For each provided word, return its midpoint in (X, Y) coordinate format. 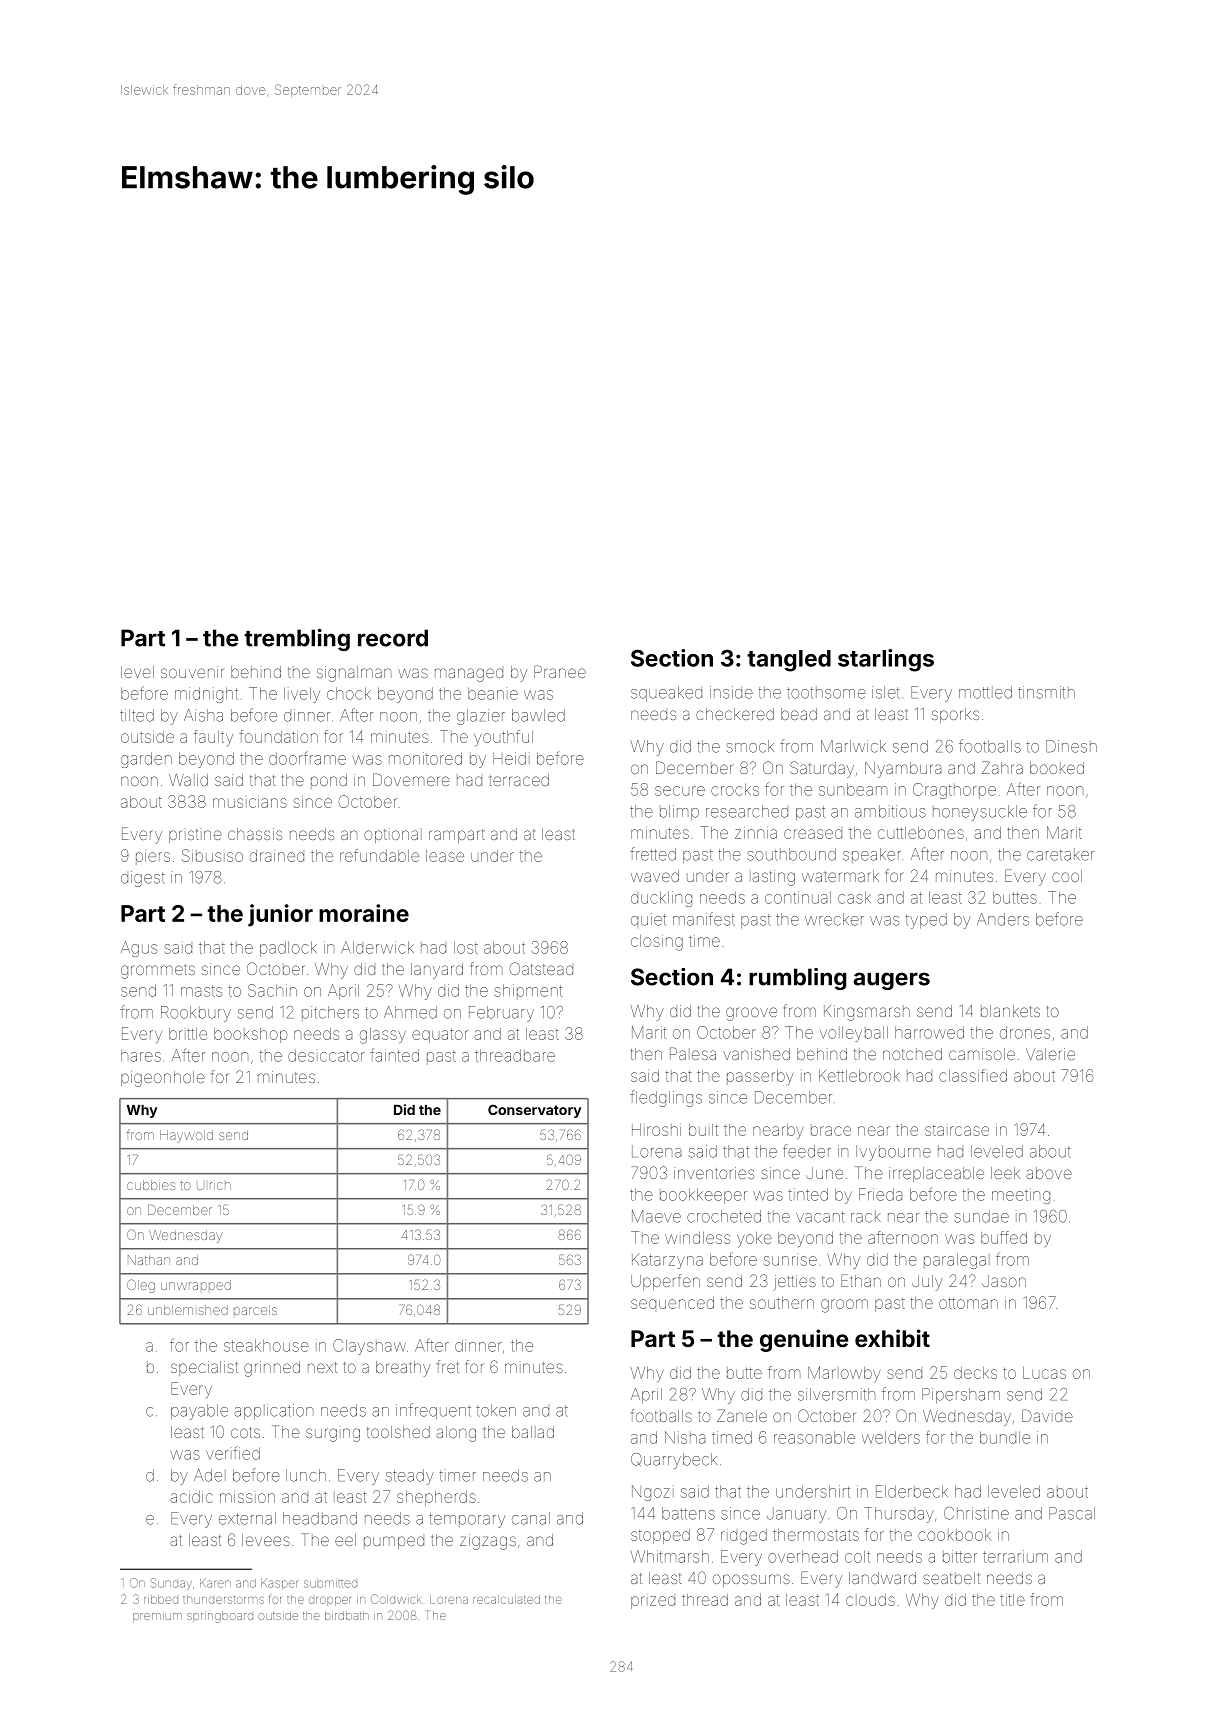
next (322, 1367)
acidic (191, 1497)
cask (854, 897)
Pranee (560, 671)
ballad (533, 1432)
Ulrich (214, 1185)
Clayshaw (369, 1347)
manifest (704, 919)
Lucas (1044, 1373)
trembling (297, 640)
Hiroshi (656, 1130)
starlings (886, 660)
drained (277, 856)
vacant (820, 1217)
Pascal (1072, 1513)
